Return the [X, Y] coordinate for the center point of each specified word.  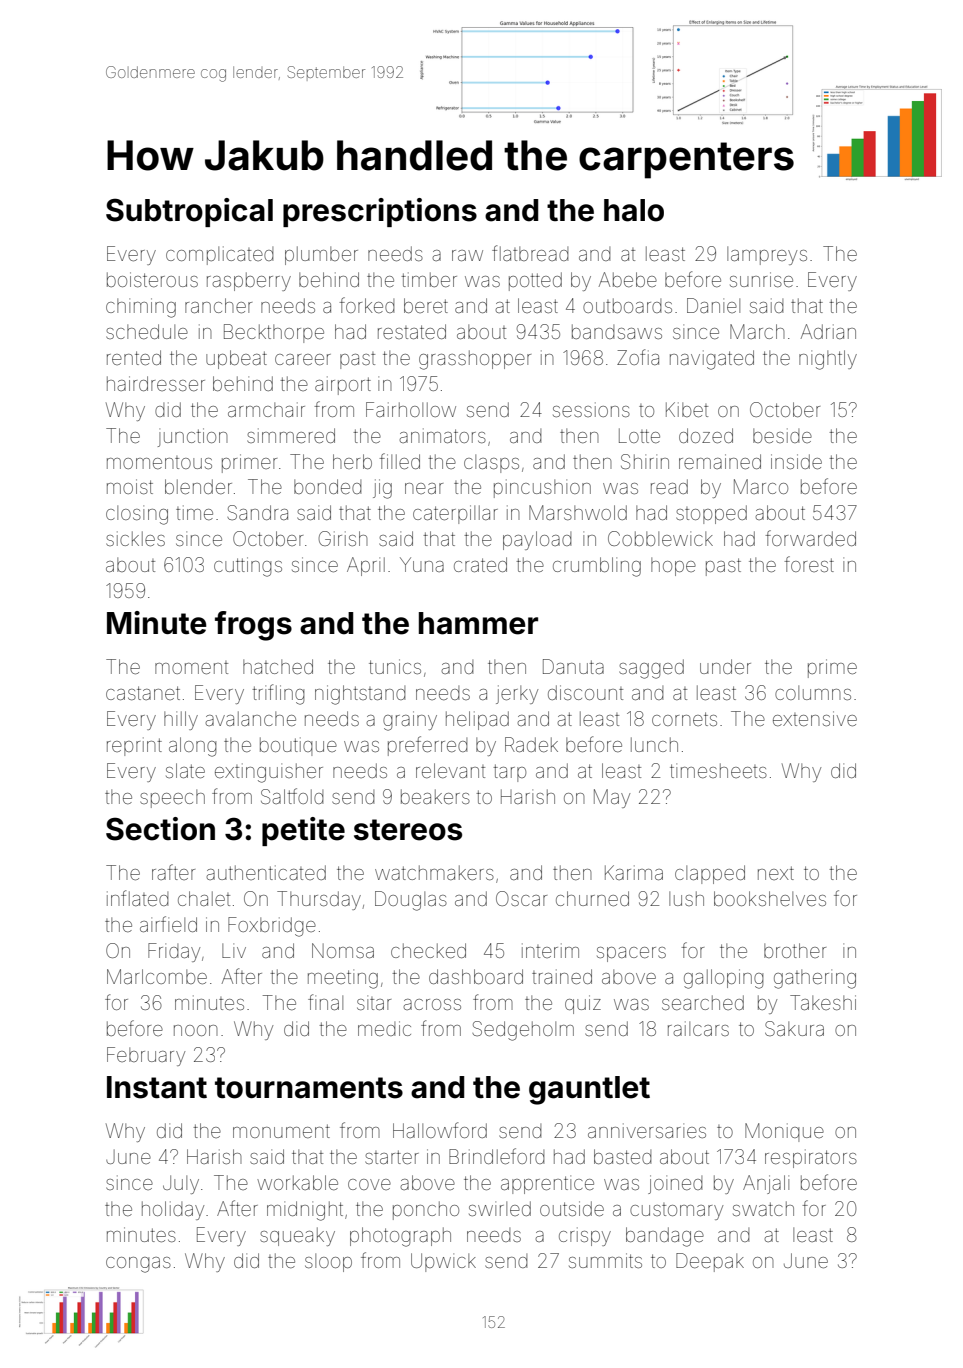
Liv [234, 950]
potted [535, 281]
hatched [278, 666]
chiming [141, 308]
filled [399, 461]
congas [138, 1265]
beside [782, 435]
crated [480, 564]
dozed [706, 435]
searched [703, 1002]
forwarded [810, 538]
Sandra [257, 512]
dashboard [476, 976]
